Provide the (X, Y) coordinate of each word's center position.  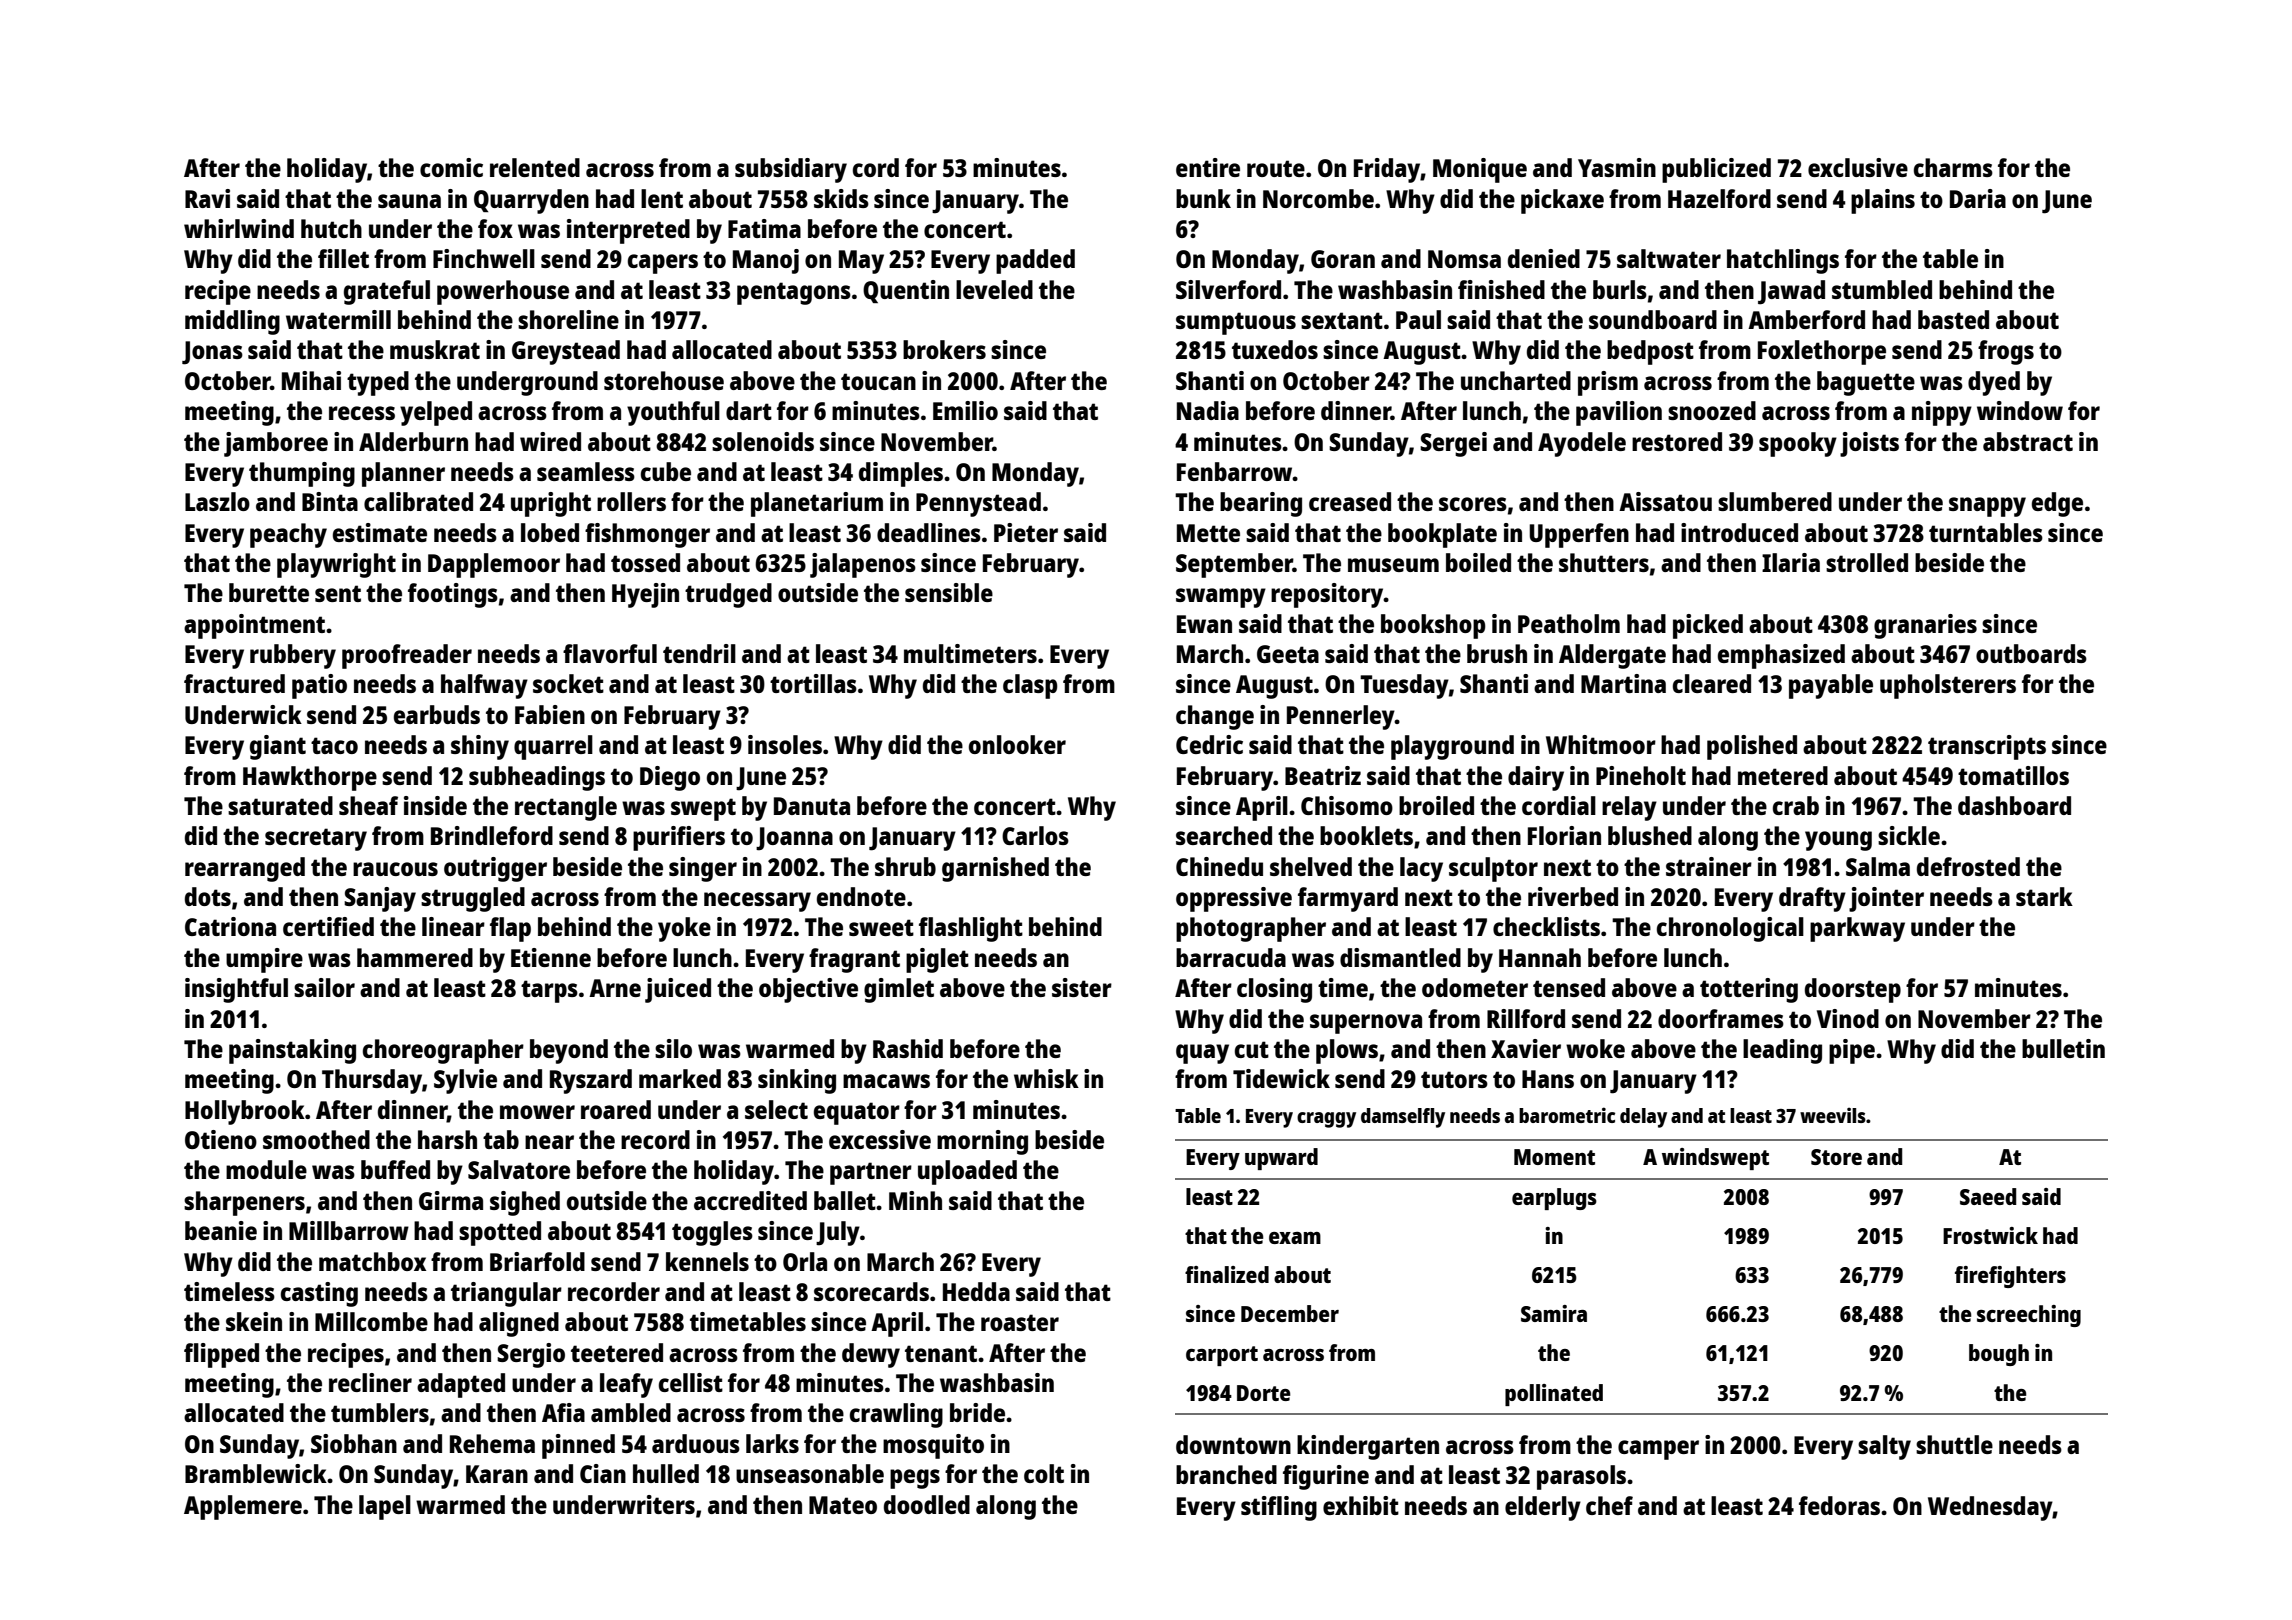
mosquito (933, 1446)
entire (1208, 167)
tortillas (813, 683)
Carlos (1035, 835)
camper (1658, 1450)
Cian (603, 1473)
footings (453, 595)
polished (1752, 747)
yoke (684, 929)
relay (1629, 808)
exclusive (1858, 167)
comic (451, 167)
